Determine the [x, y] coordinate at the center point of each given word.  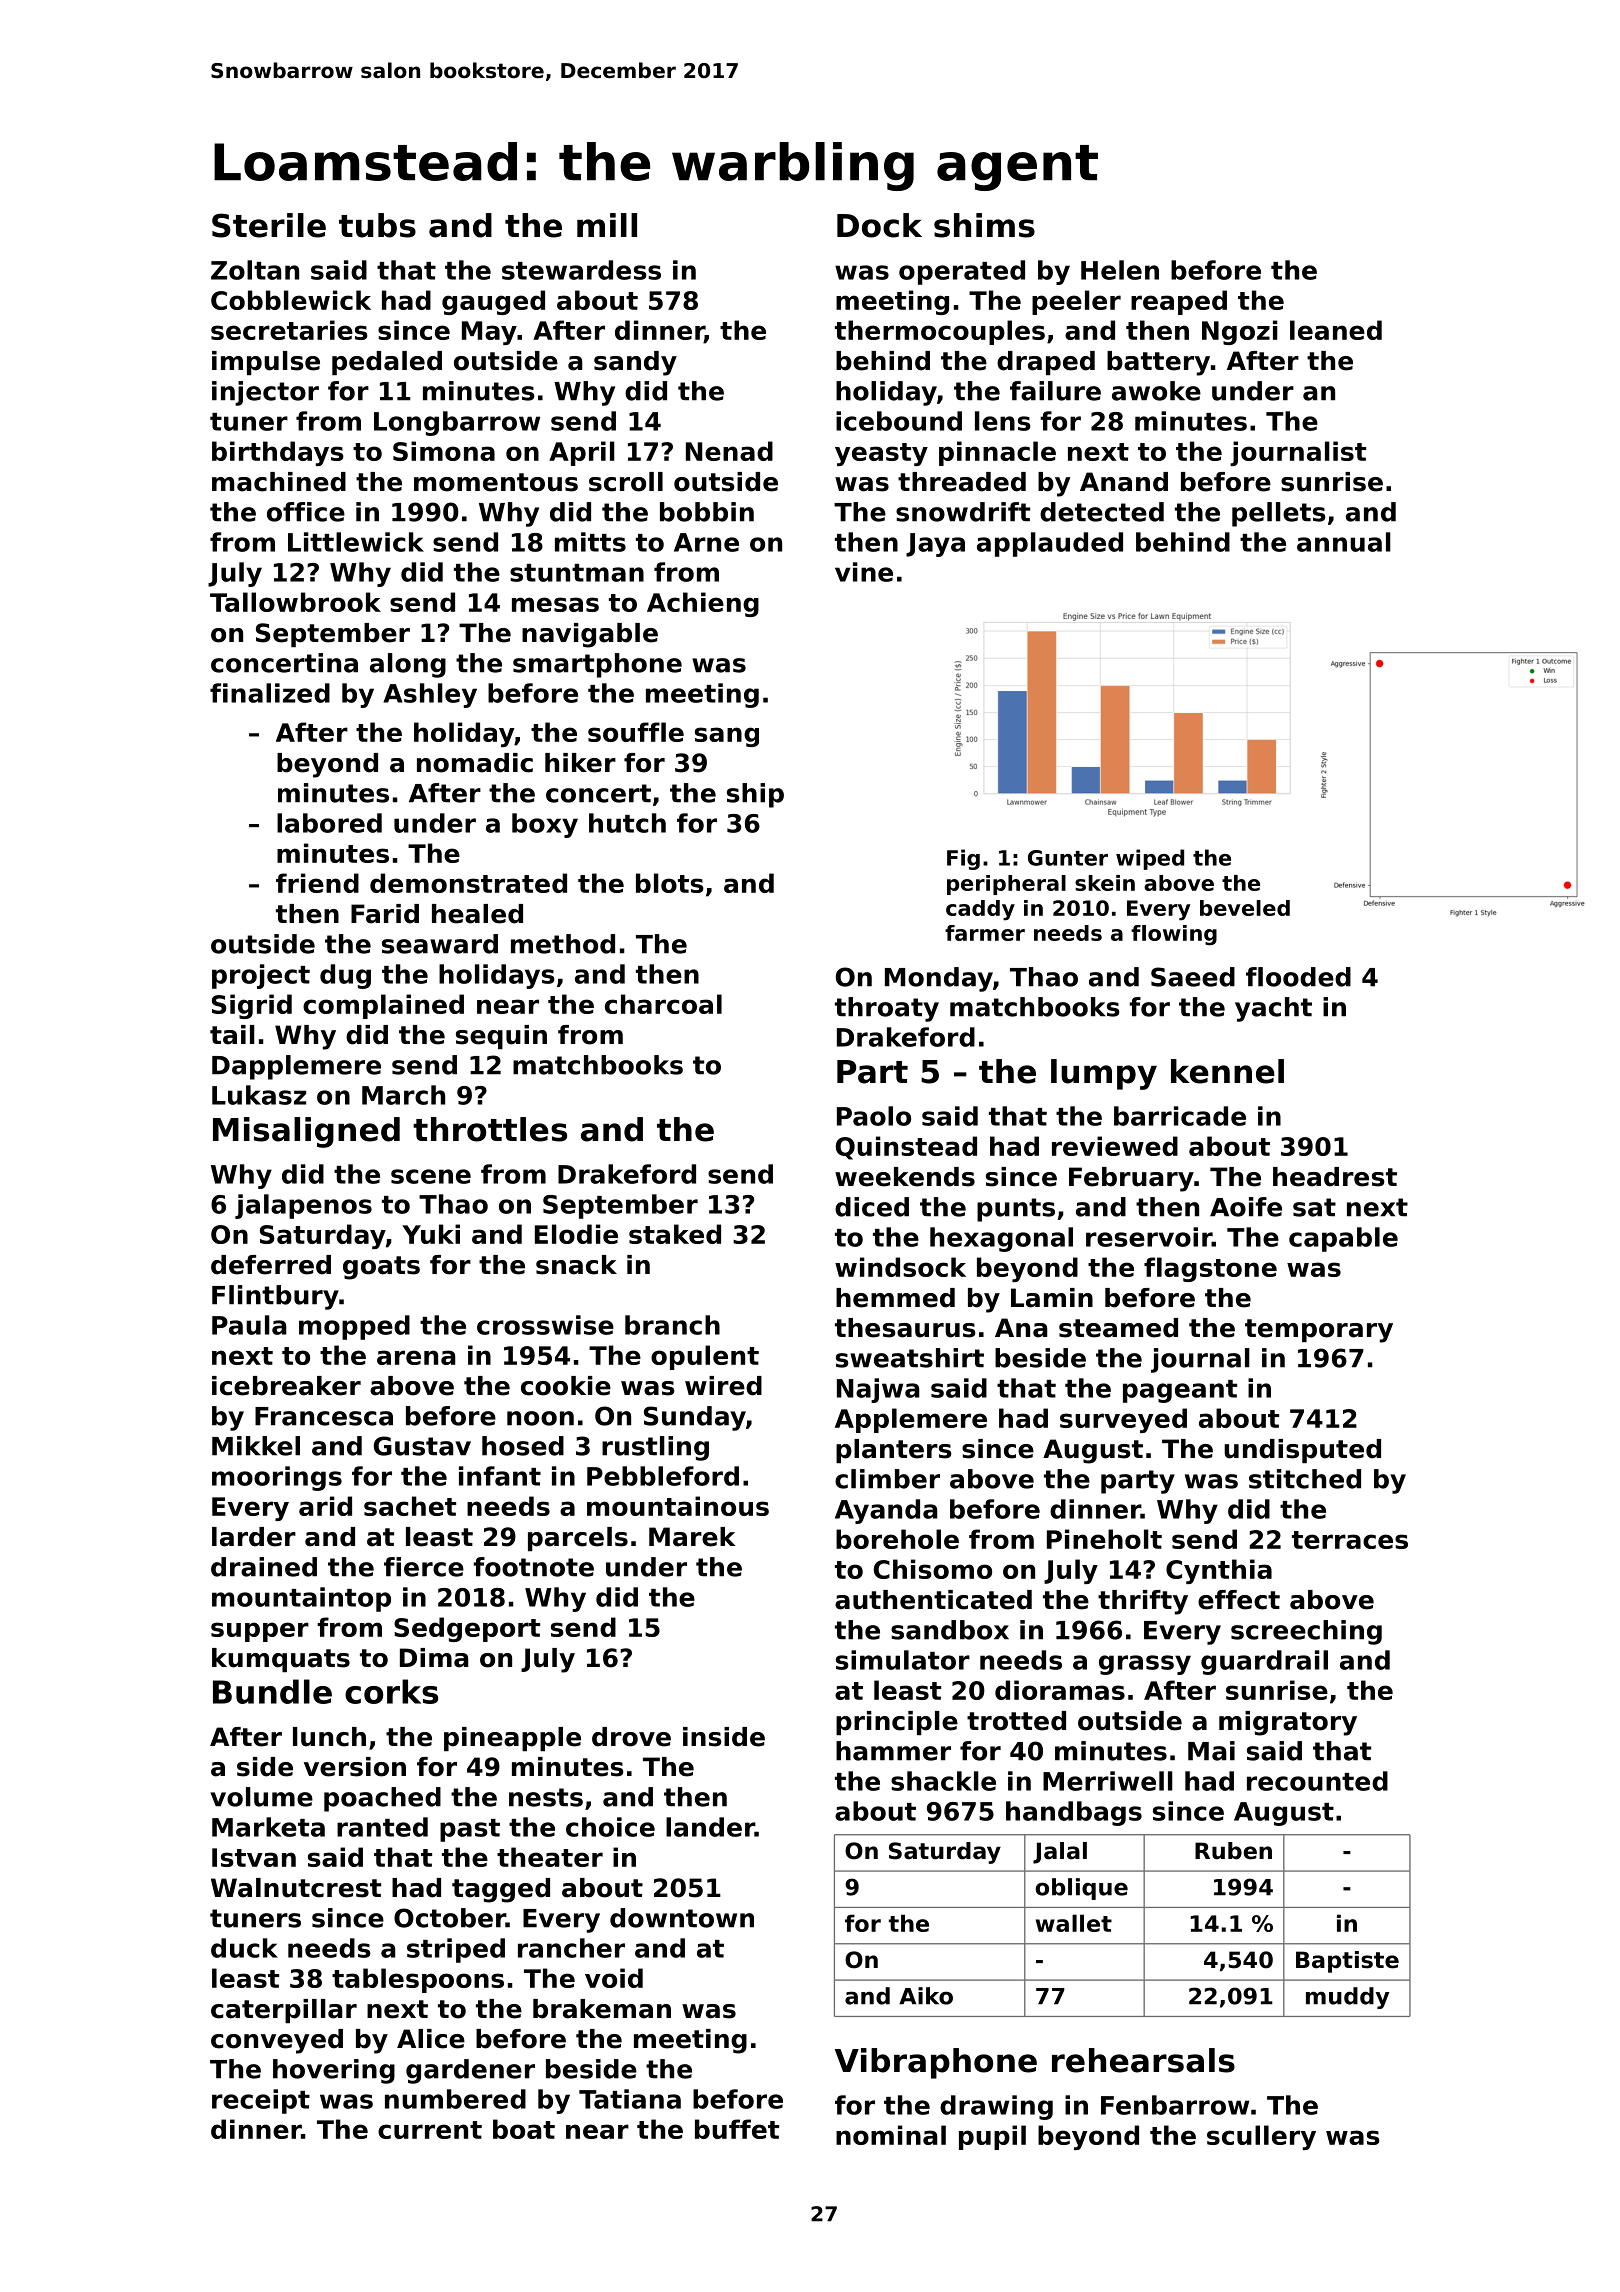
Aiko [926, 1996]
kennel [1227, 1071]
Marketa [268, 1827]
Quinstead [906, 1148]
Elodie [576, 1234]
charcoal [663, 1004]
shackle [943, 1781]
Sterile [269, 225]
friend [317, 883]
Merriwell [1108, 1781]
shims [984, 225]
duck [244, 1948]
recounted [1317, 1781]
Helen [1120, 270]
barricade [1180, 1116]
